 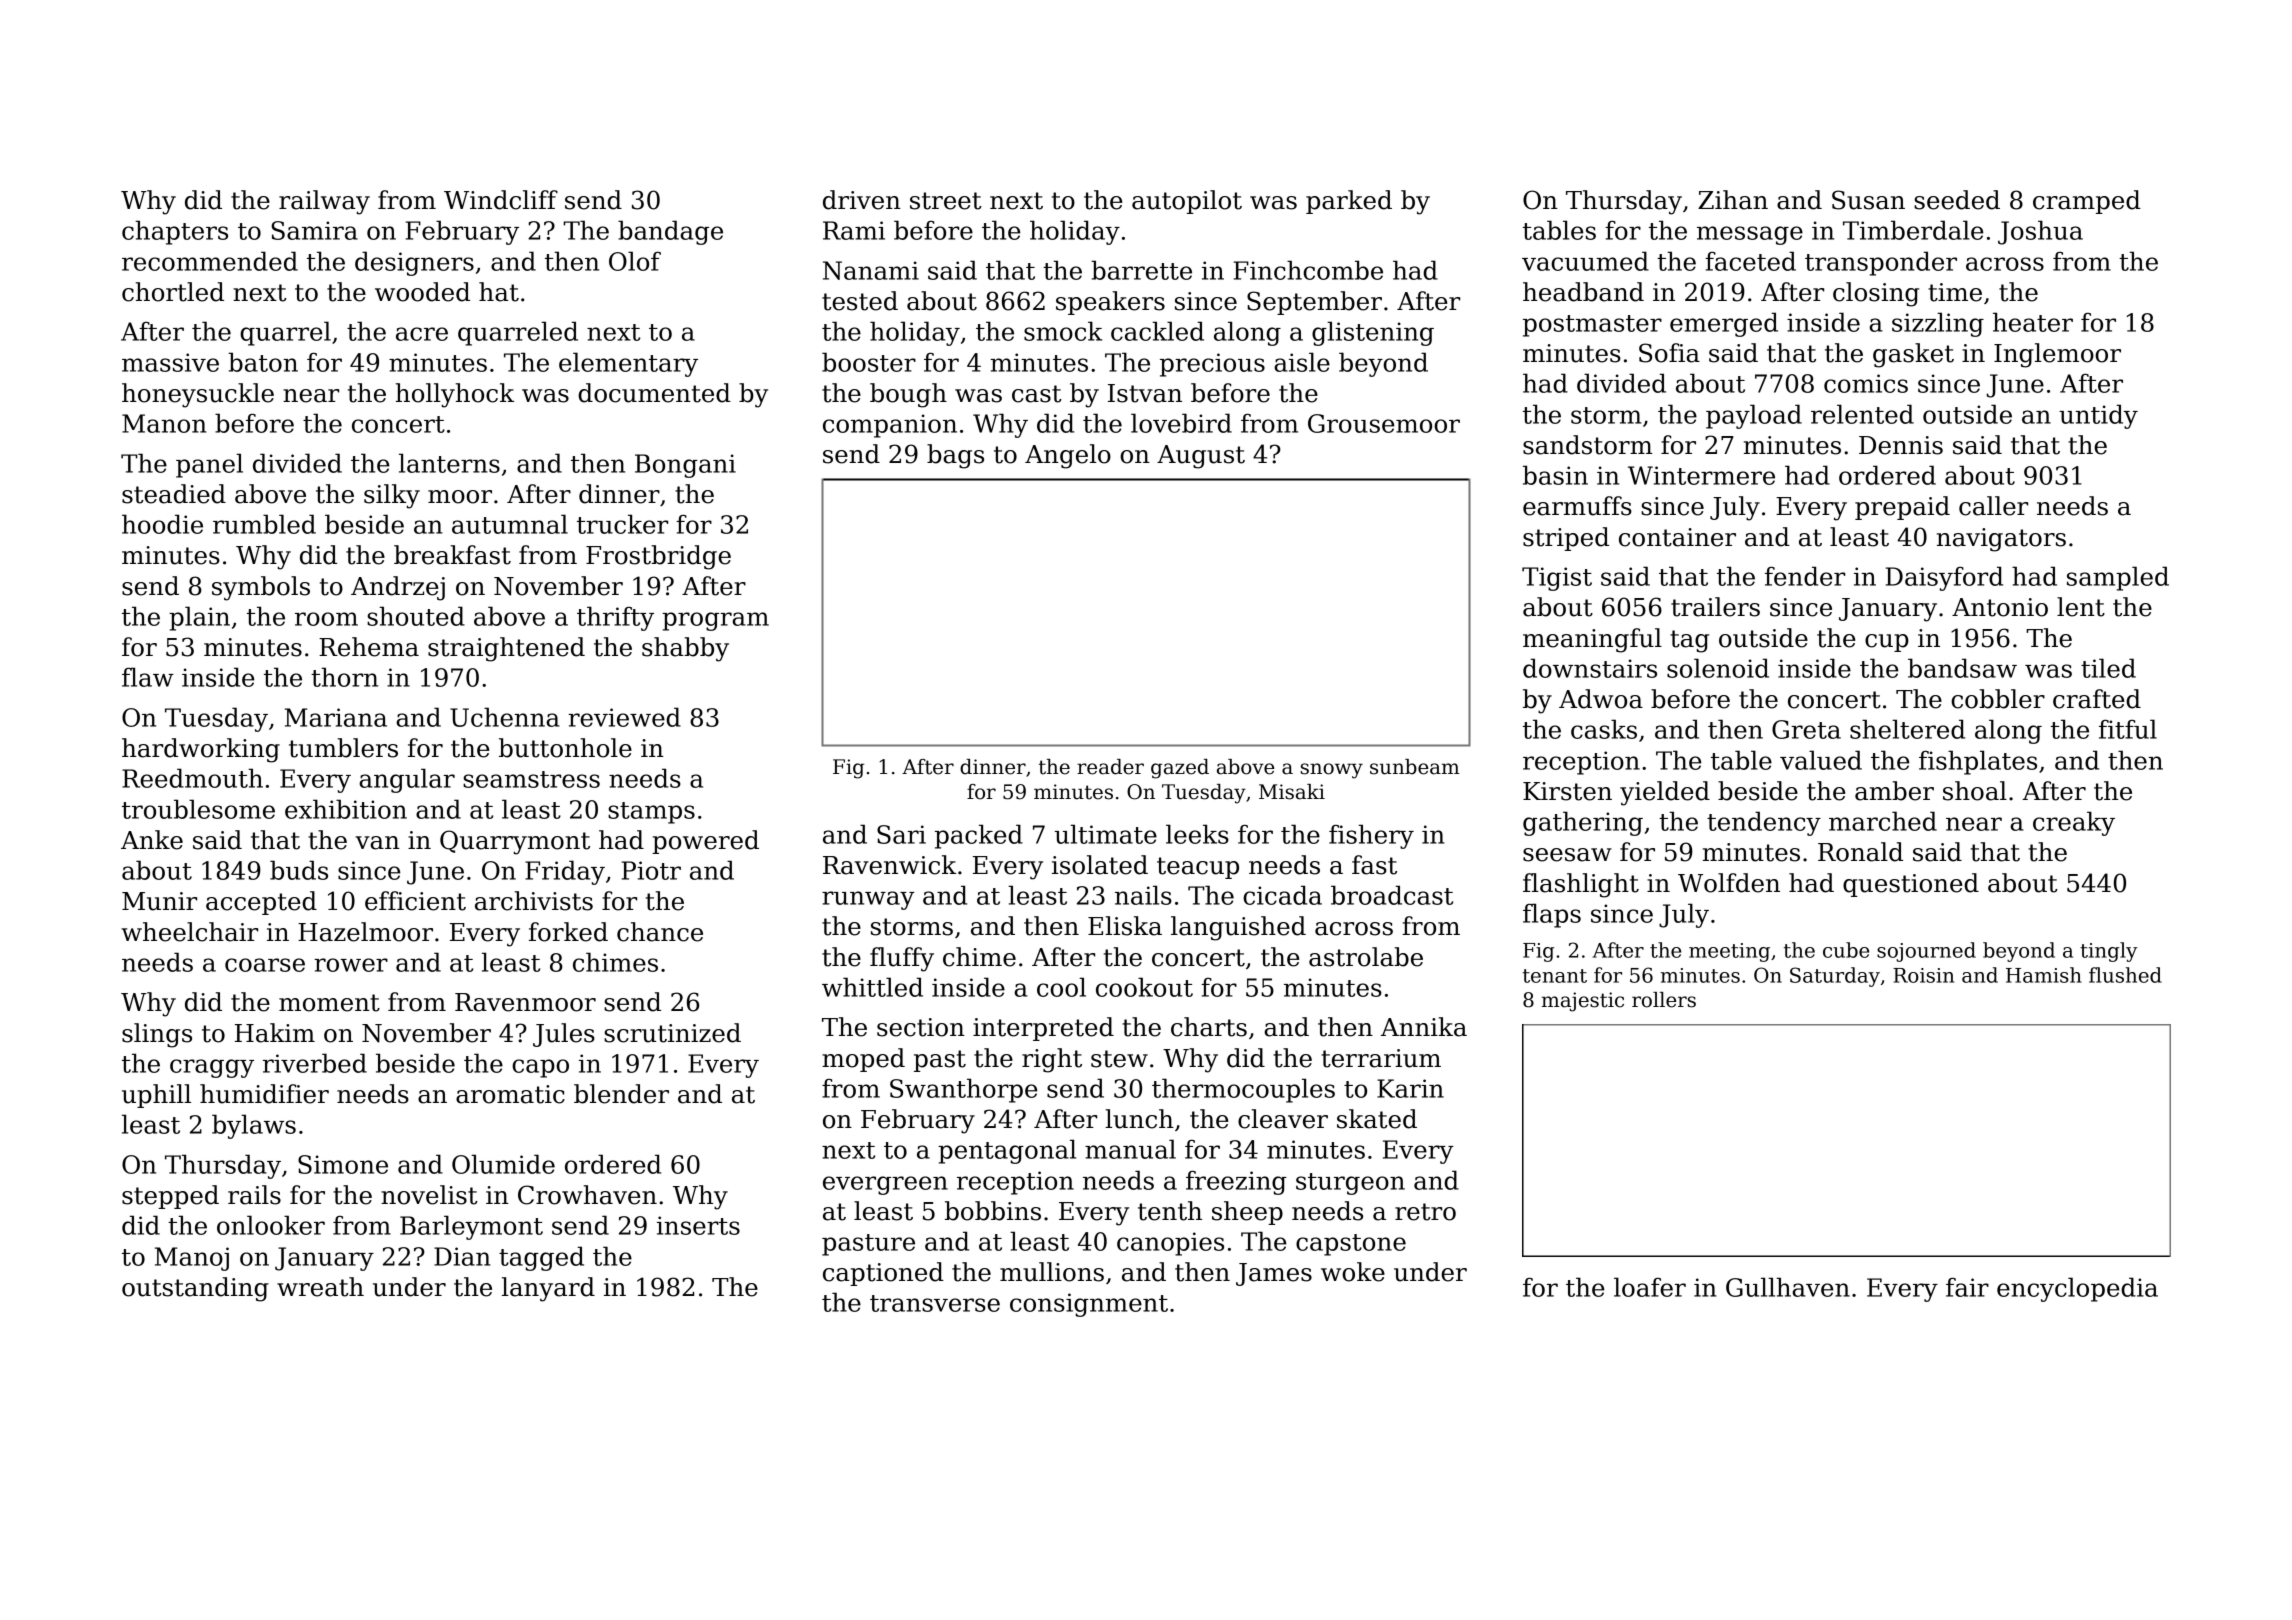 I want to click on Sofia, so click(x=1669, y=353).
